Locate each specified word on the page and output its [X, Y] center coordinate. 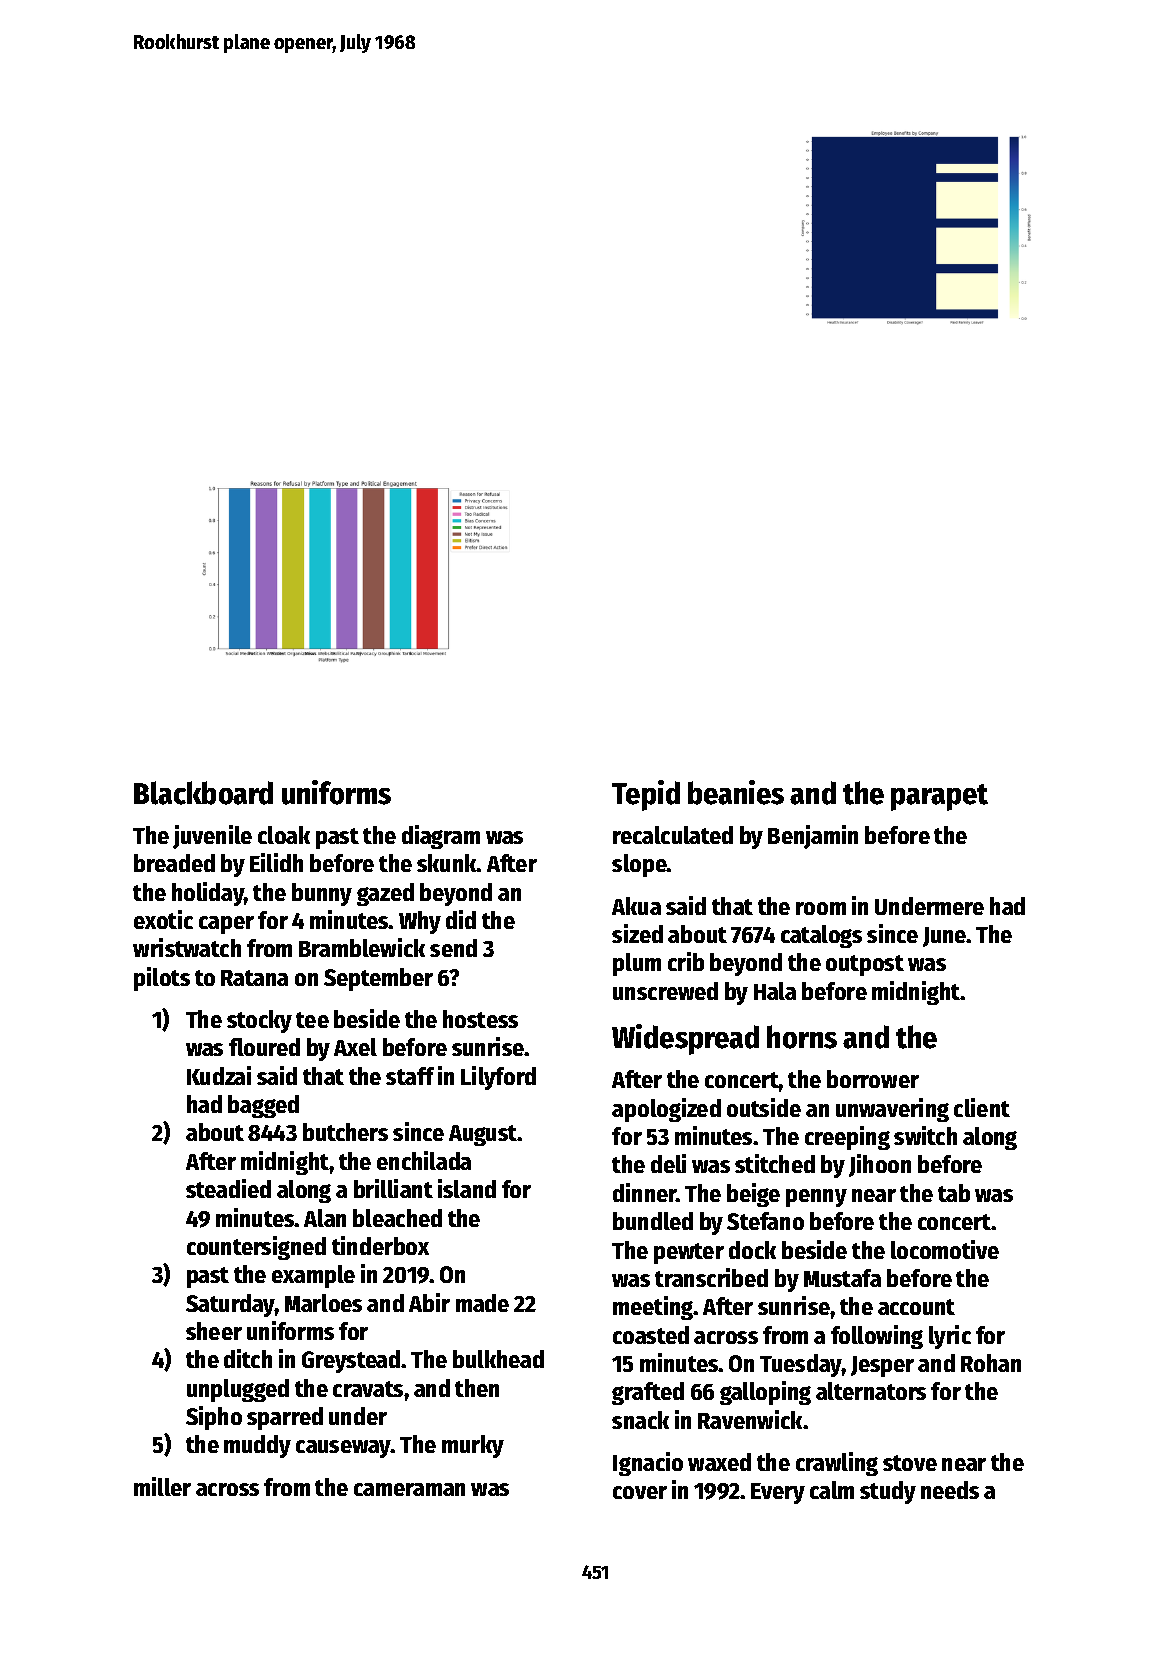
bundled [653, 1221]
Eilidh [276, 862]
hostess [480, 1019]
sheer [214, 1331]
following [877, 1337]
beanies [736, 792]
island [467, 1188]
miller [162, 1486]
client [982, 1107]
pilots [162, 979]
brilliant [393, 1188]
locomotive [945, 1249]
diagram [441, 837]
